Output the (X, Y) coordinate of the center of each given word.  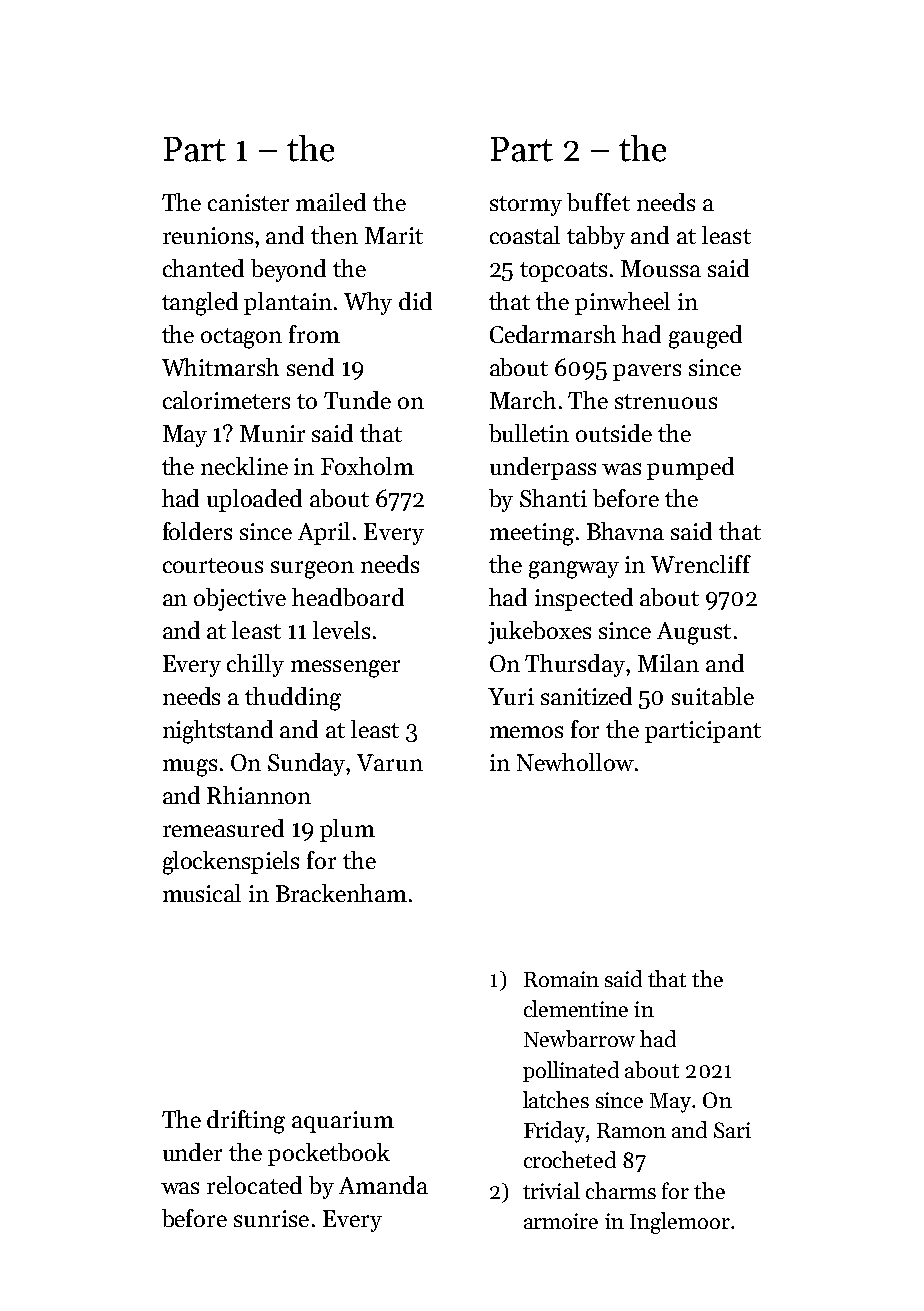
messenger (345, 669)
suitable (713, 696)
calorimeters (226, 400)
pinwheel (622, 303)
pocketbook (329, 1154)
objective (240, 599)
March (523, 400)
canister (248, 202)
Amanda (383, 1185)
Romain (561, 979)
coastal (525, 235)
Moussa (661, 268)
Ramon (631, 1130)
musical (202, 893)
